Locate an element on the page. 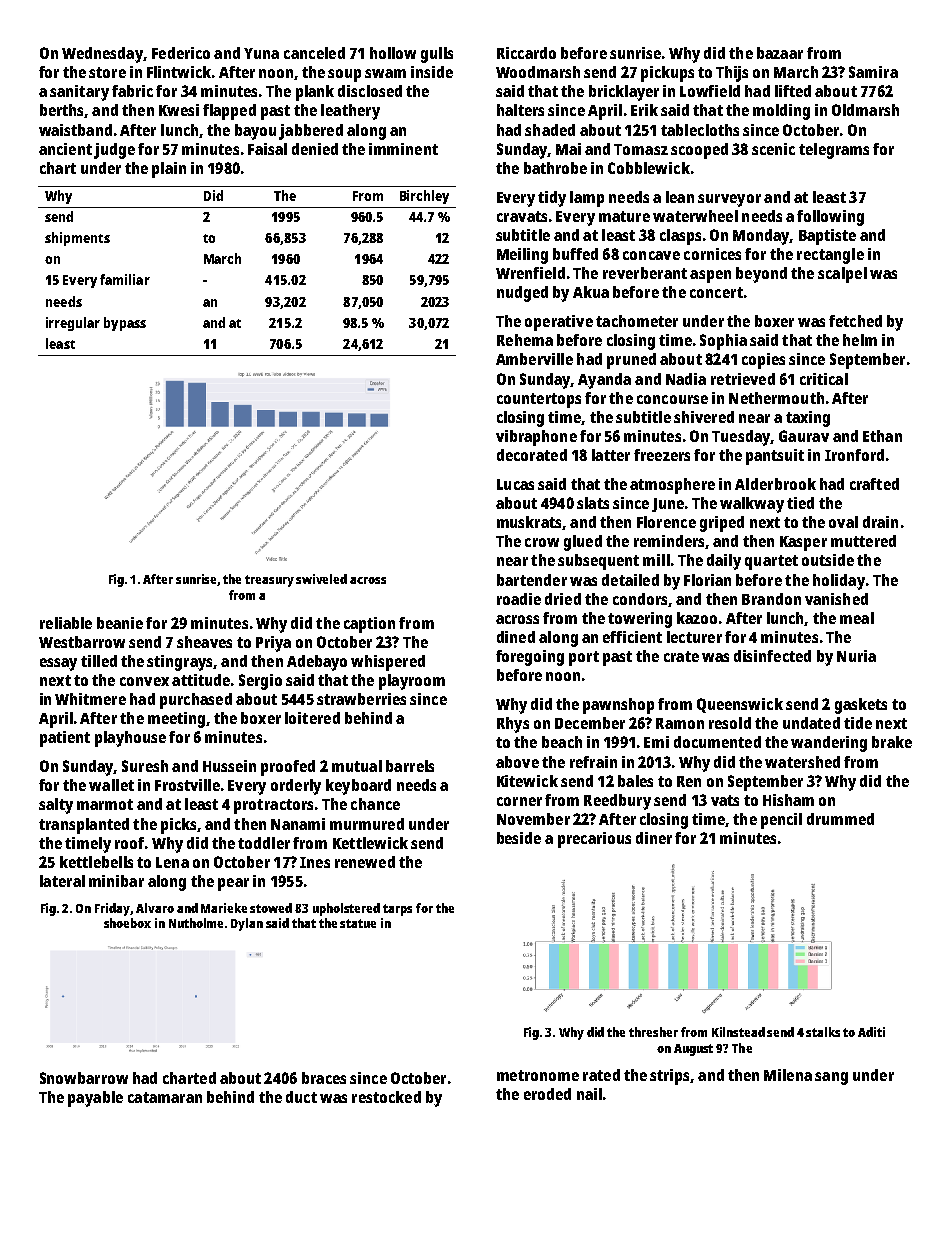 The width and height of the image is (952, 1233). bazaar is located at coordinates (780, 53).
